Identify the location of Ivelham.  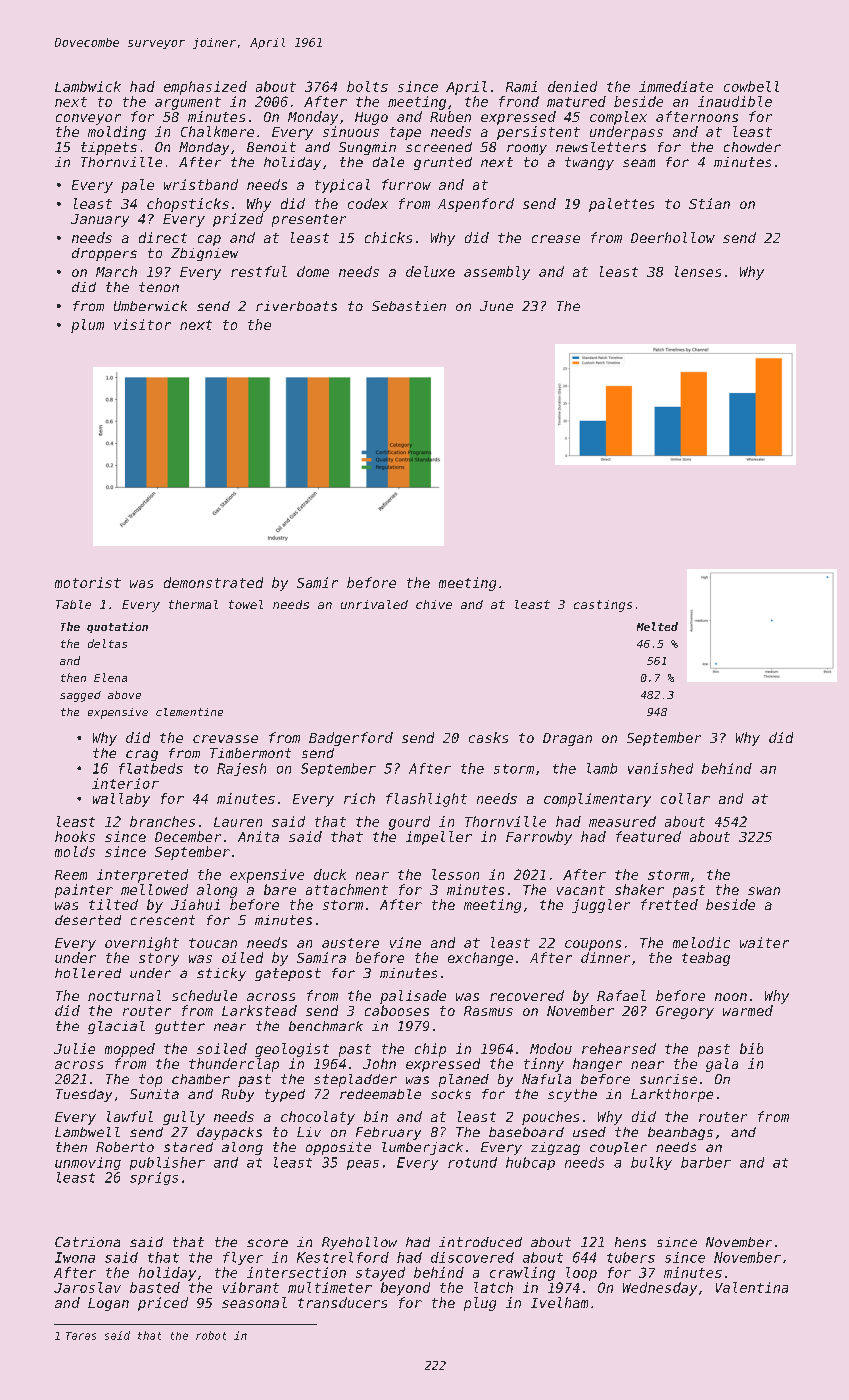
(559, 1302).
